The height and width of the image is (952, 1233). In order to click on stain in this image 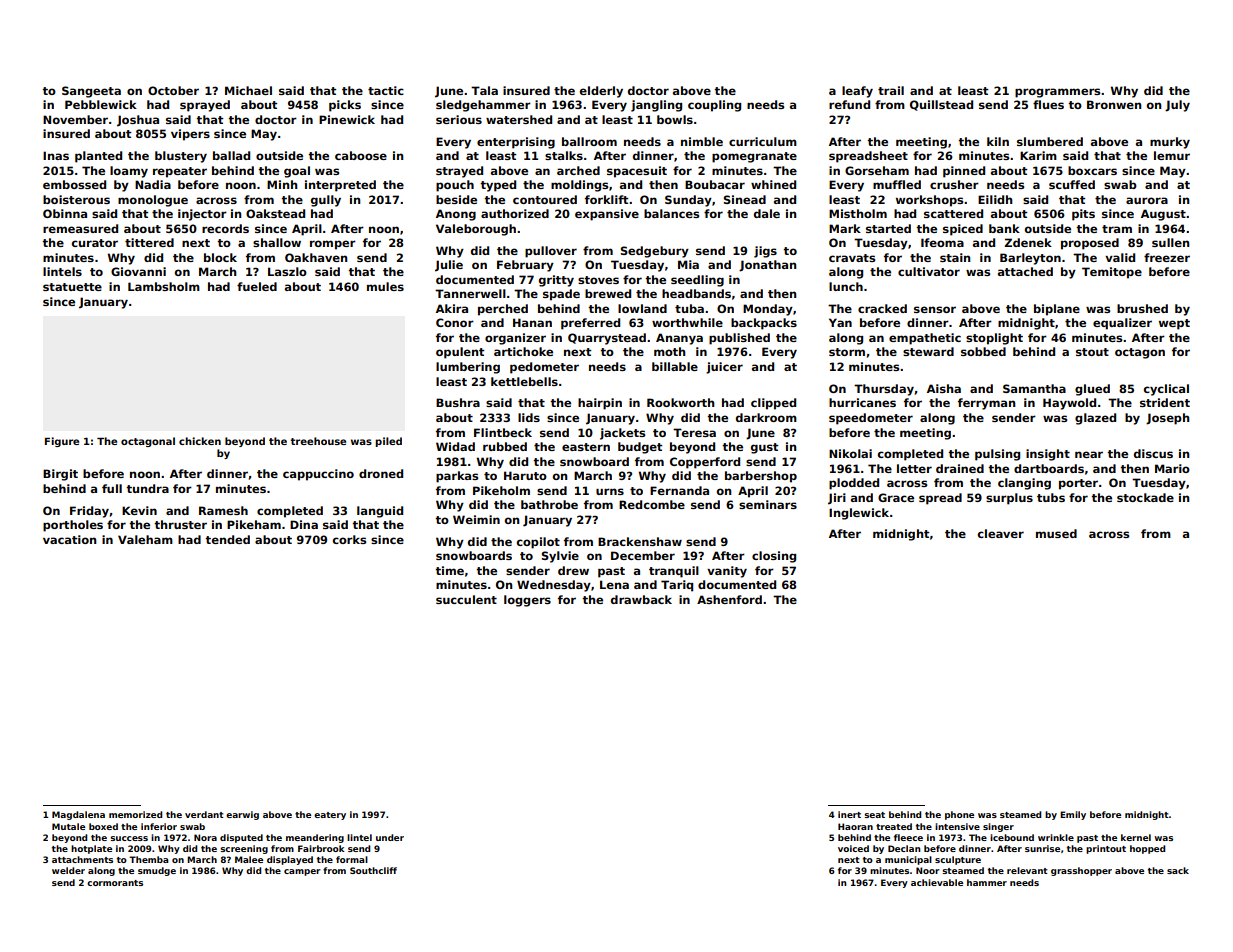, I will do `click(955, 257)`.
